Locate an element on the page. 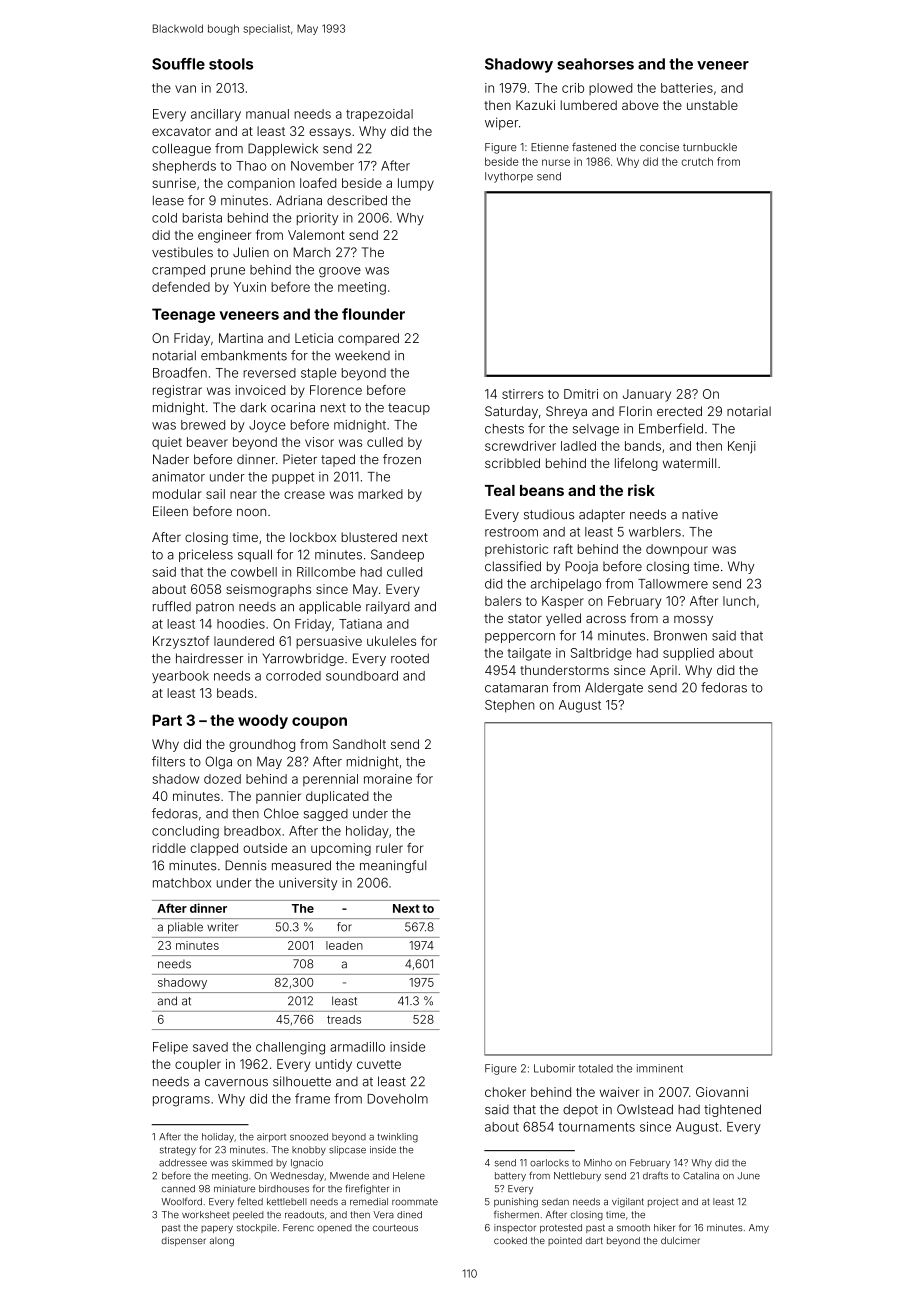 The height and width of the image is (1311, 924). leaden is located at coordinates (344, 945).
